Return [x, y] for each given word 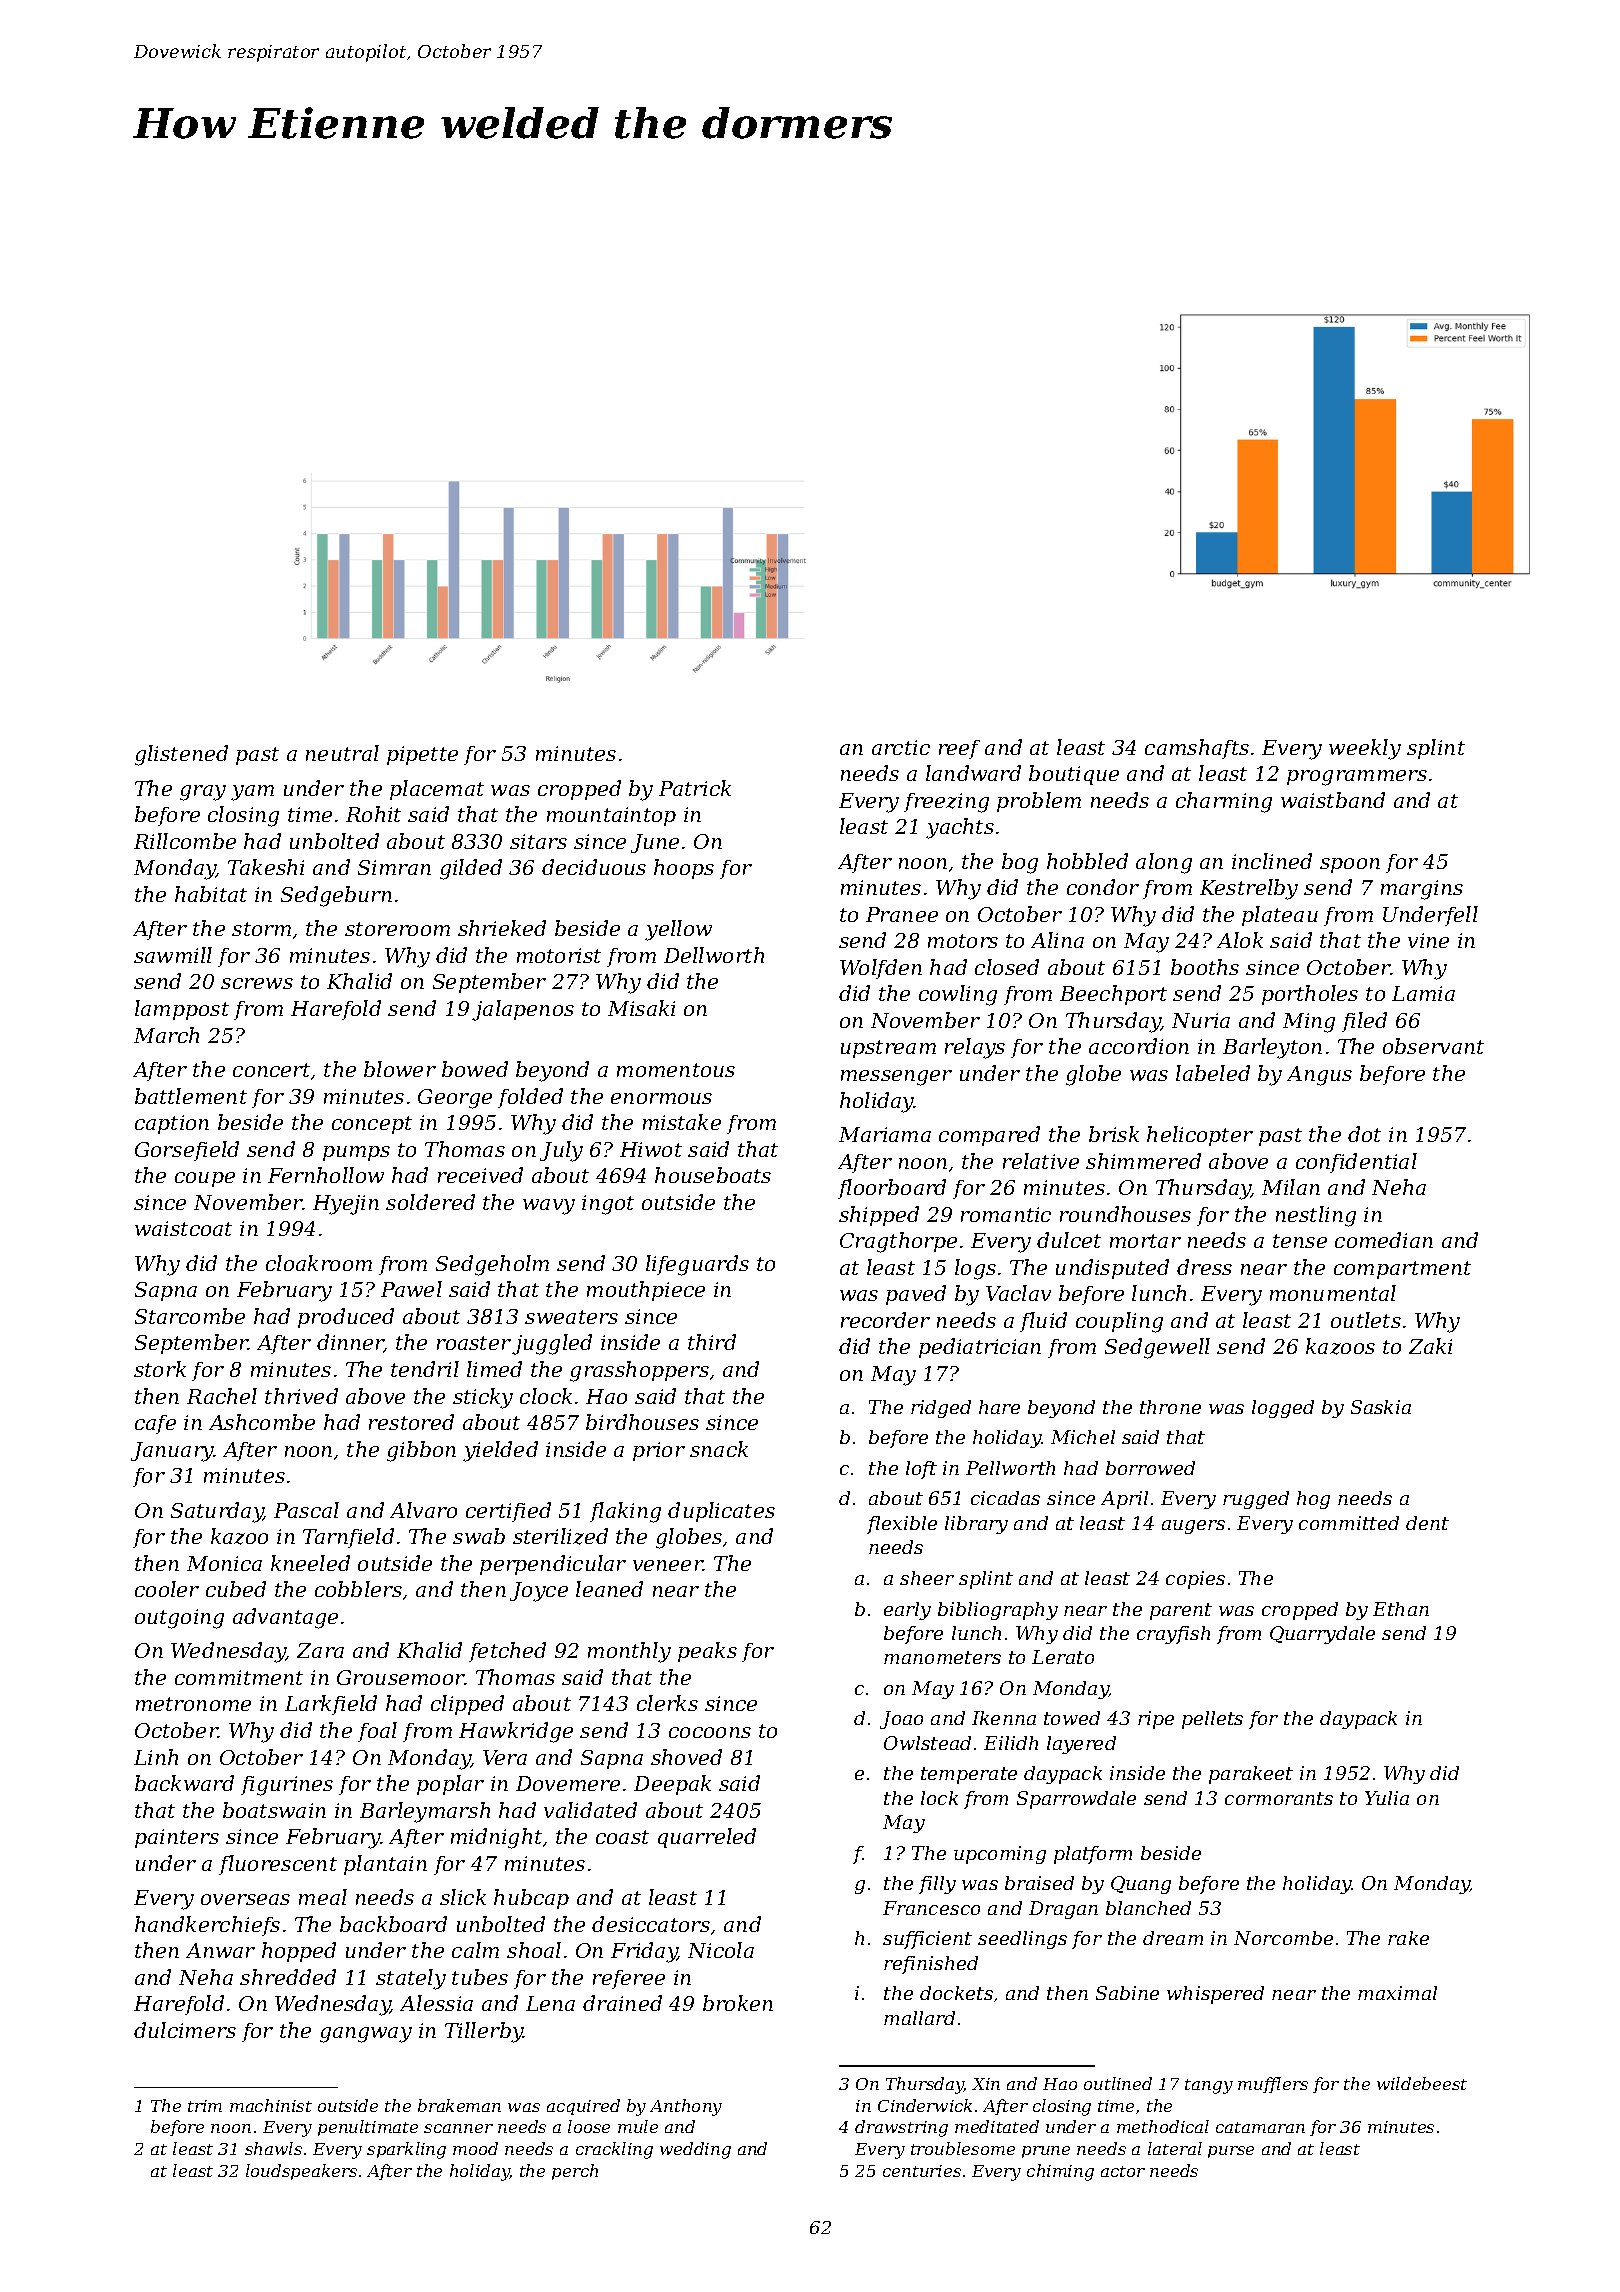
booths [1205, 967]
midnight [496, 1838]
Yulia [1387, 1798]
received [480, 1175]
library [976, 1525]
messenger [896, 1078]
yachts [960, 828]
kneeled [310, 1563]
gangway [366, 2035]
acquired [583, 2107]
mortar [1145, 1241]
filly [937, 1885]
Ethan [1401, 1609]
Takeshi [266, 867]
